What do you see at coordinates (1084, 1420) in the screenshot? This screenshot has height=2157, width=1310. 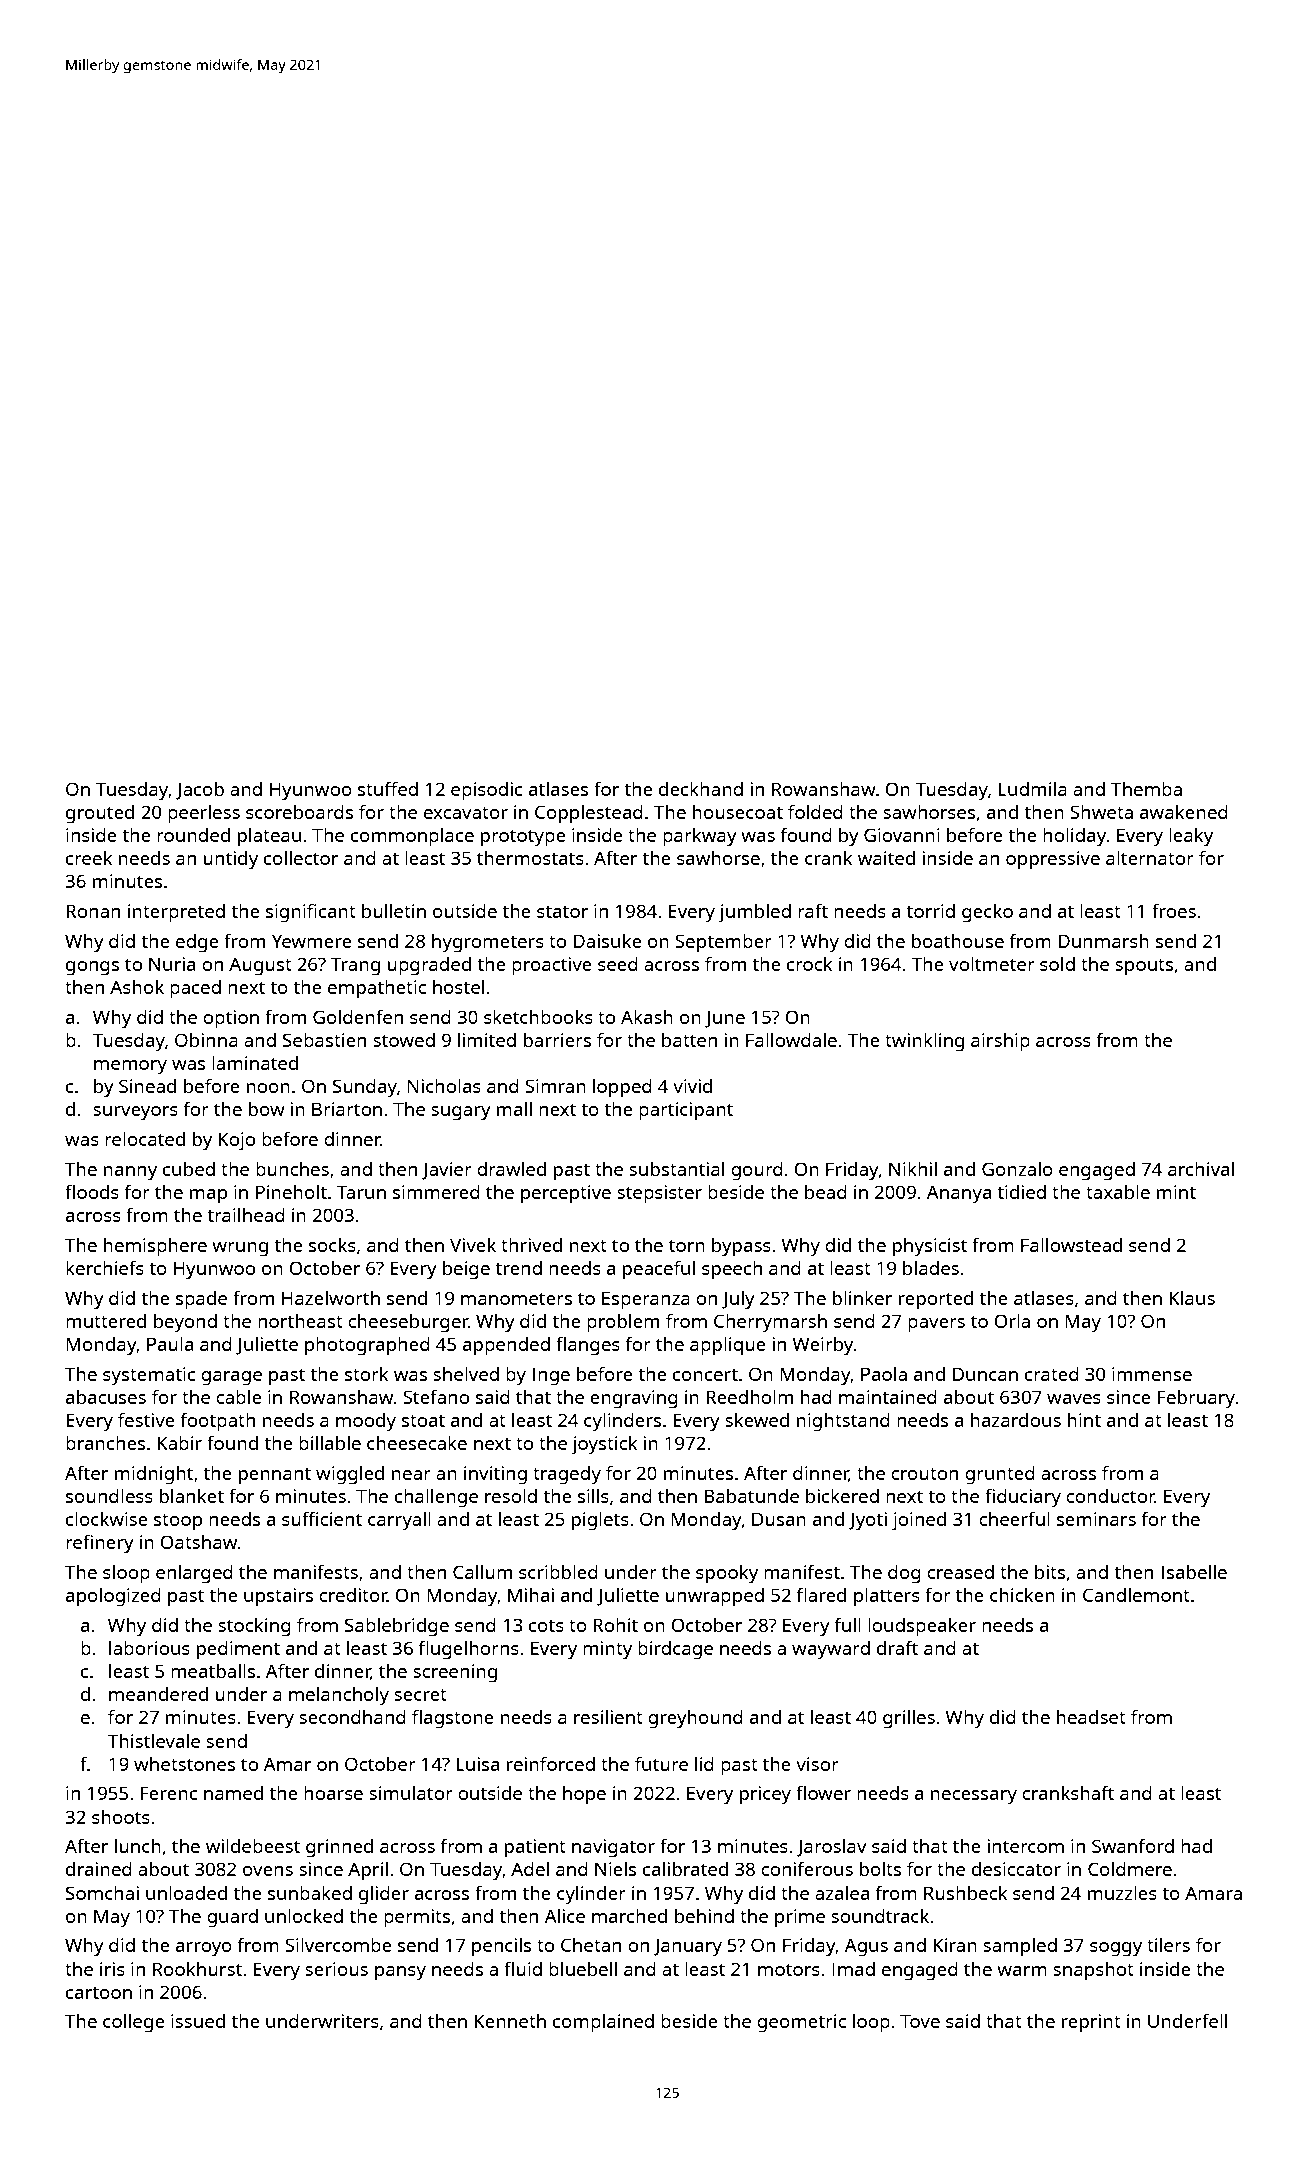 I see `hint` at bounding box center [1084, 1420].
